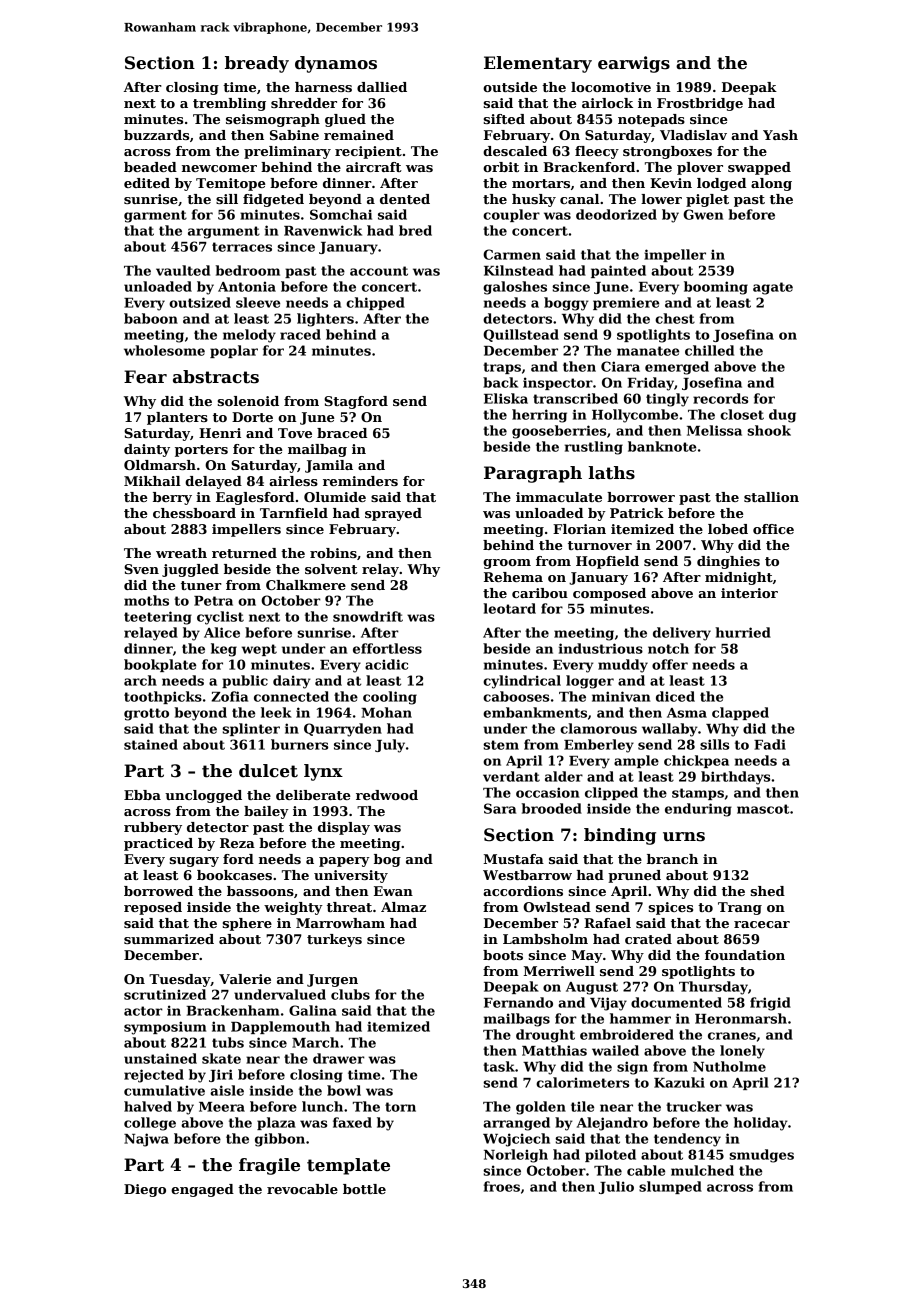  Describe the element at coordinates (336, 64) in the document. I see `dynamos` at that location.
